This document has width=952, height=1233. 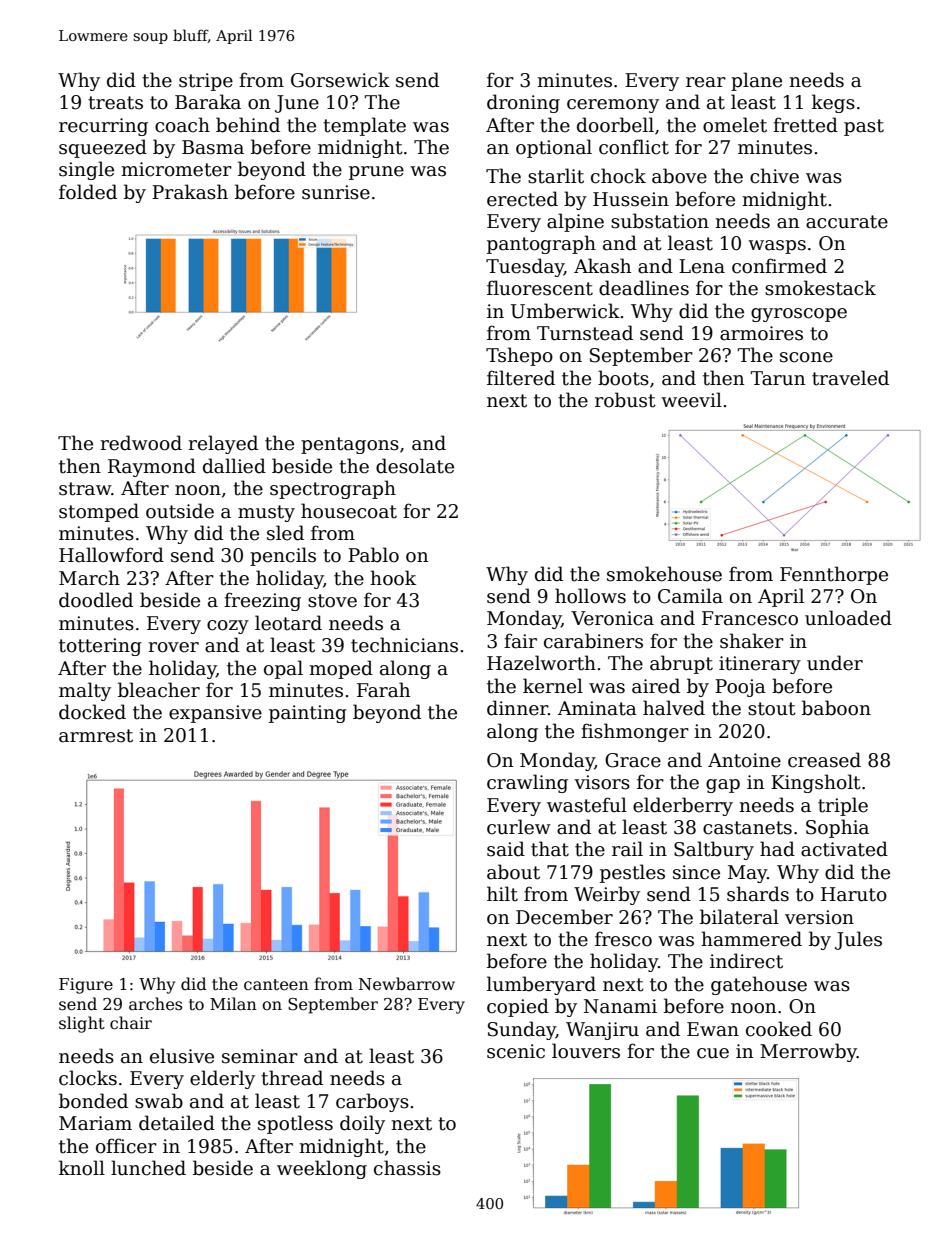 I want to click on armrest, so click(x=96, y=736).
